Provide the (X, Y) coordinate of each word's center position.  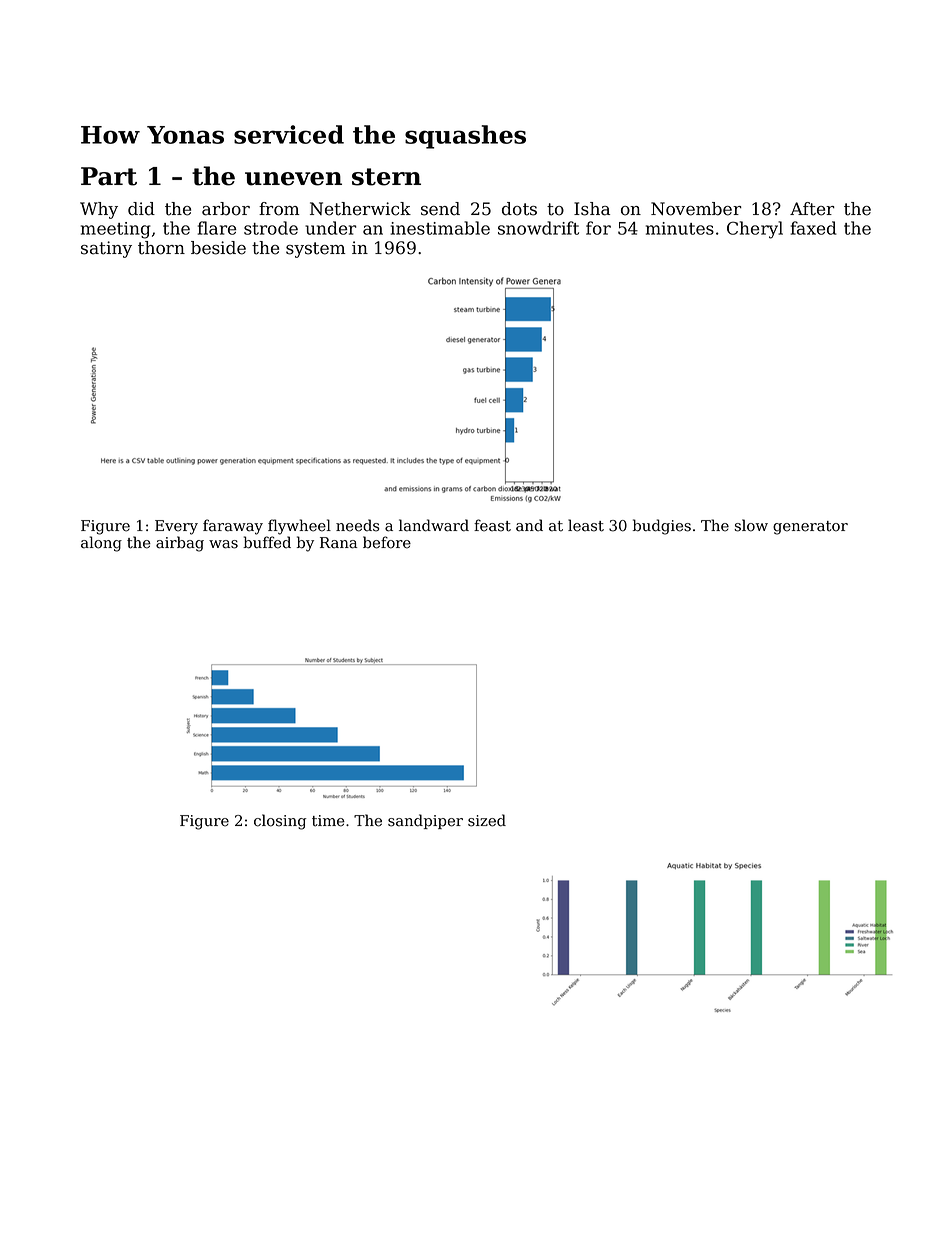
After (812, 209)
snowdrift (538, 228)
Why (99, 210)
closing (280, 822)
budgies (662, 527)
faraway (233, 527)
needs (357, 525)
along (101, 544)
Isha (592, 209)
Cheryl (755, 230)
